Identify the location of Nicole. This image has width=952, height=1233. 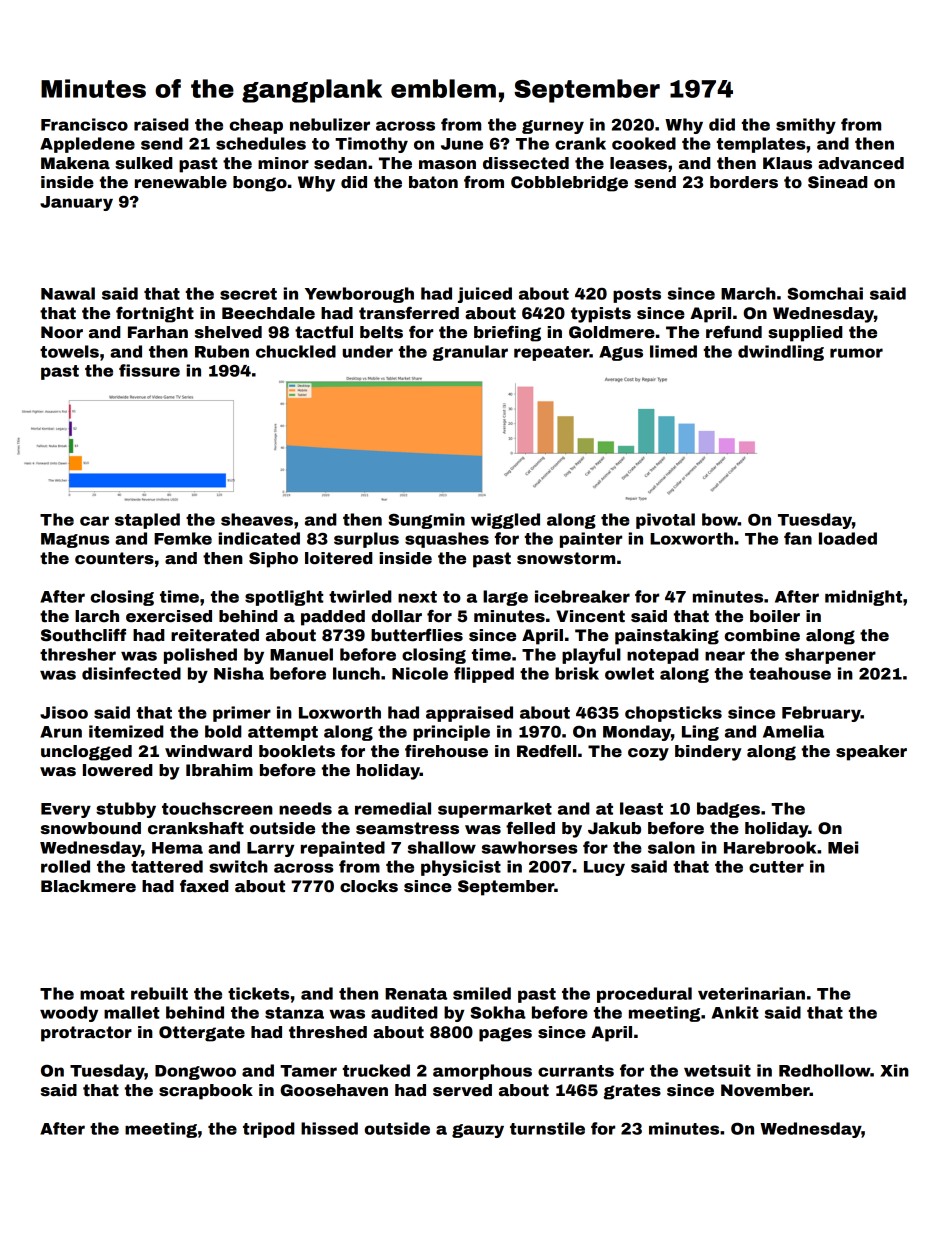
(420, 673).
